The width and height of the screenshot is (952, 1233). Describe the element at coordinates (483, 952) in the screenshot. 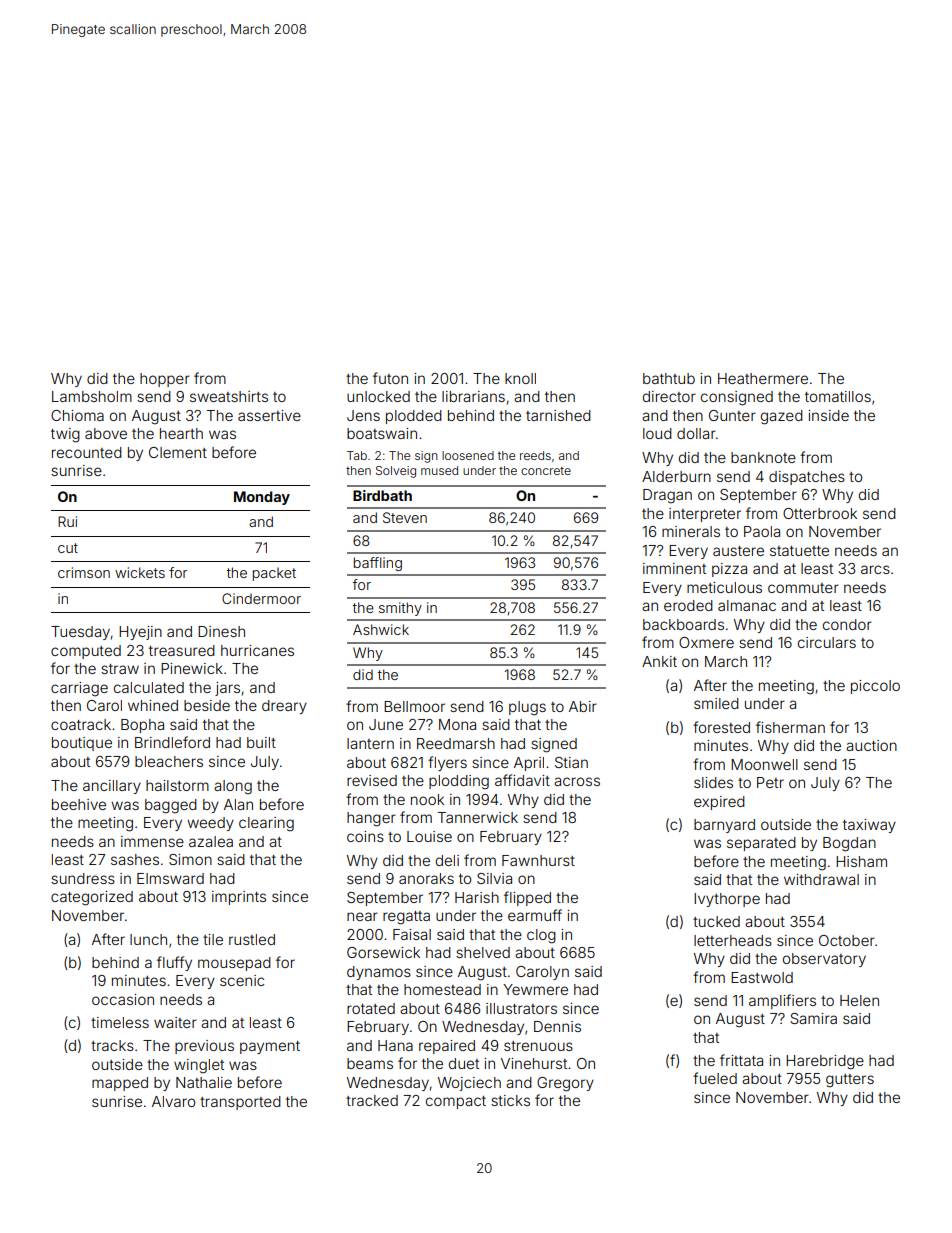

I see `shelved` at that location.
